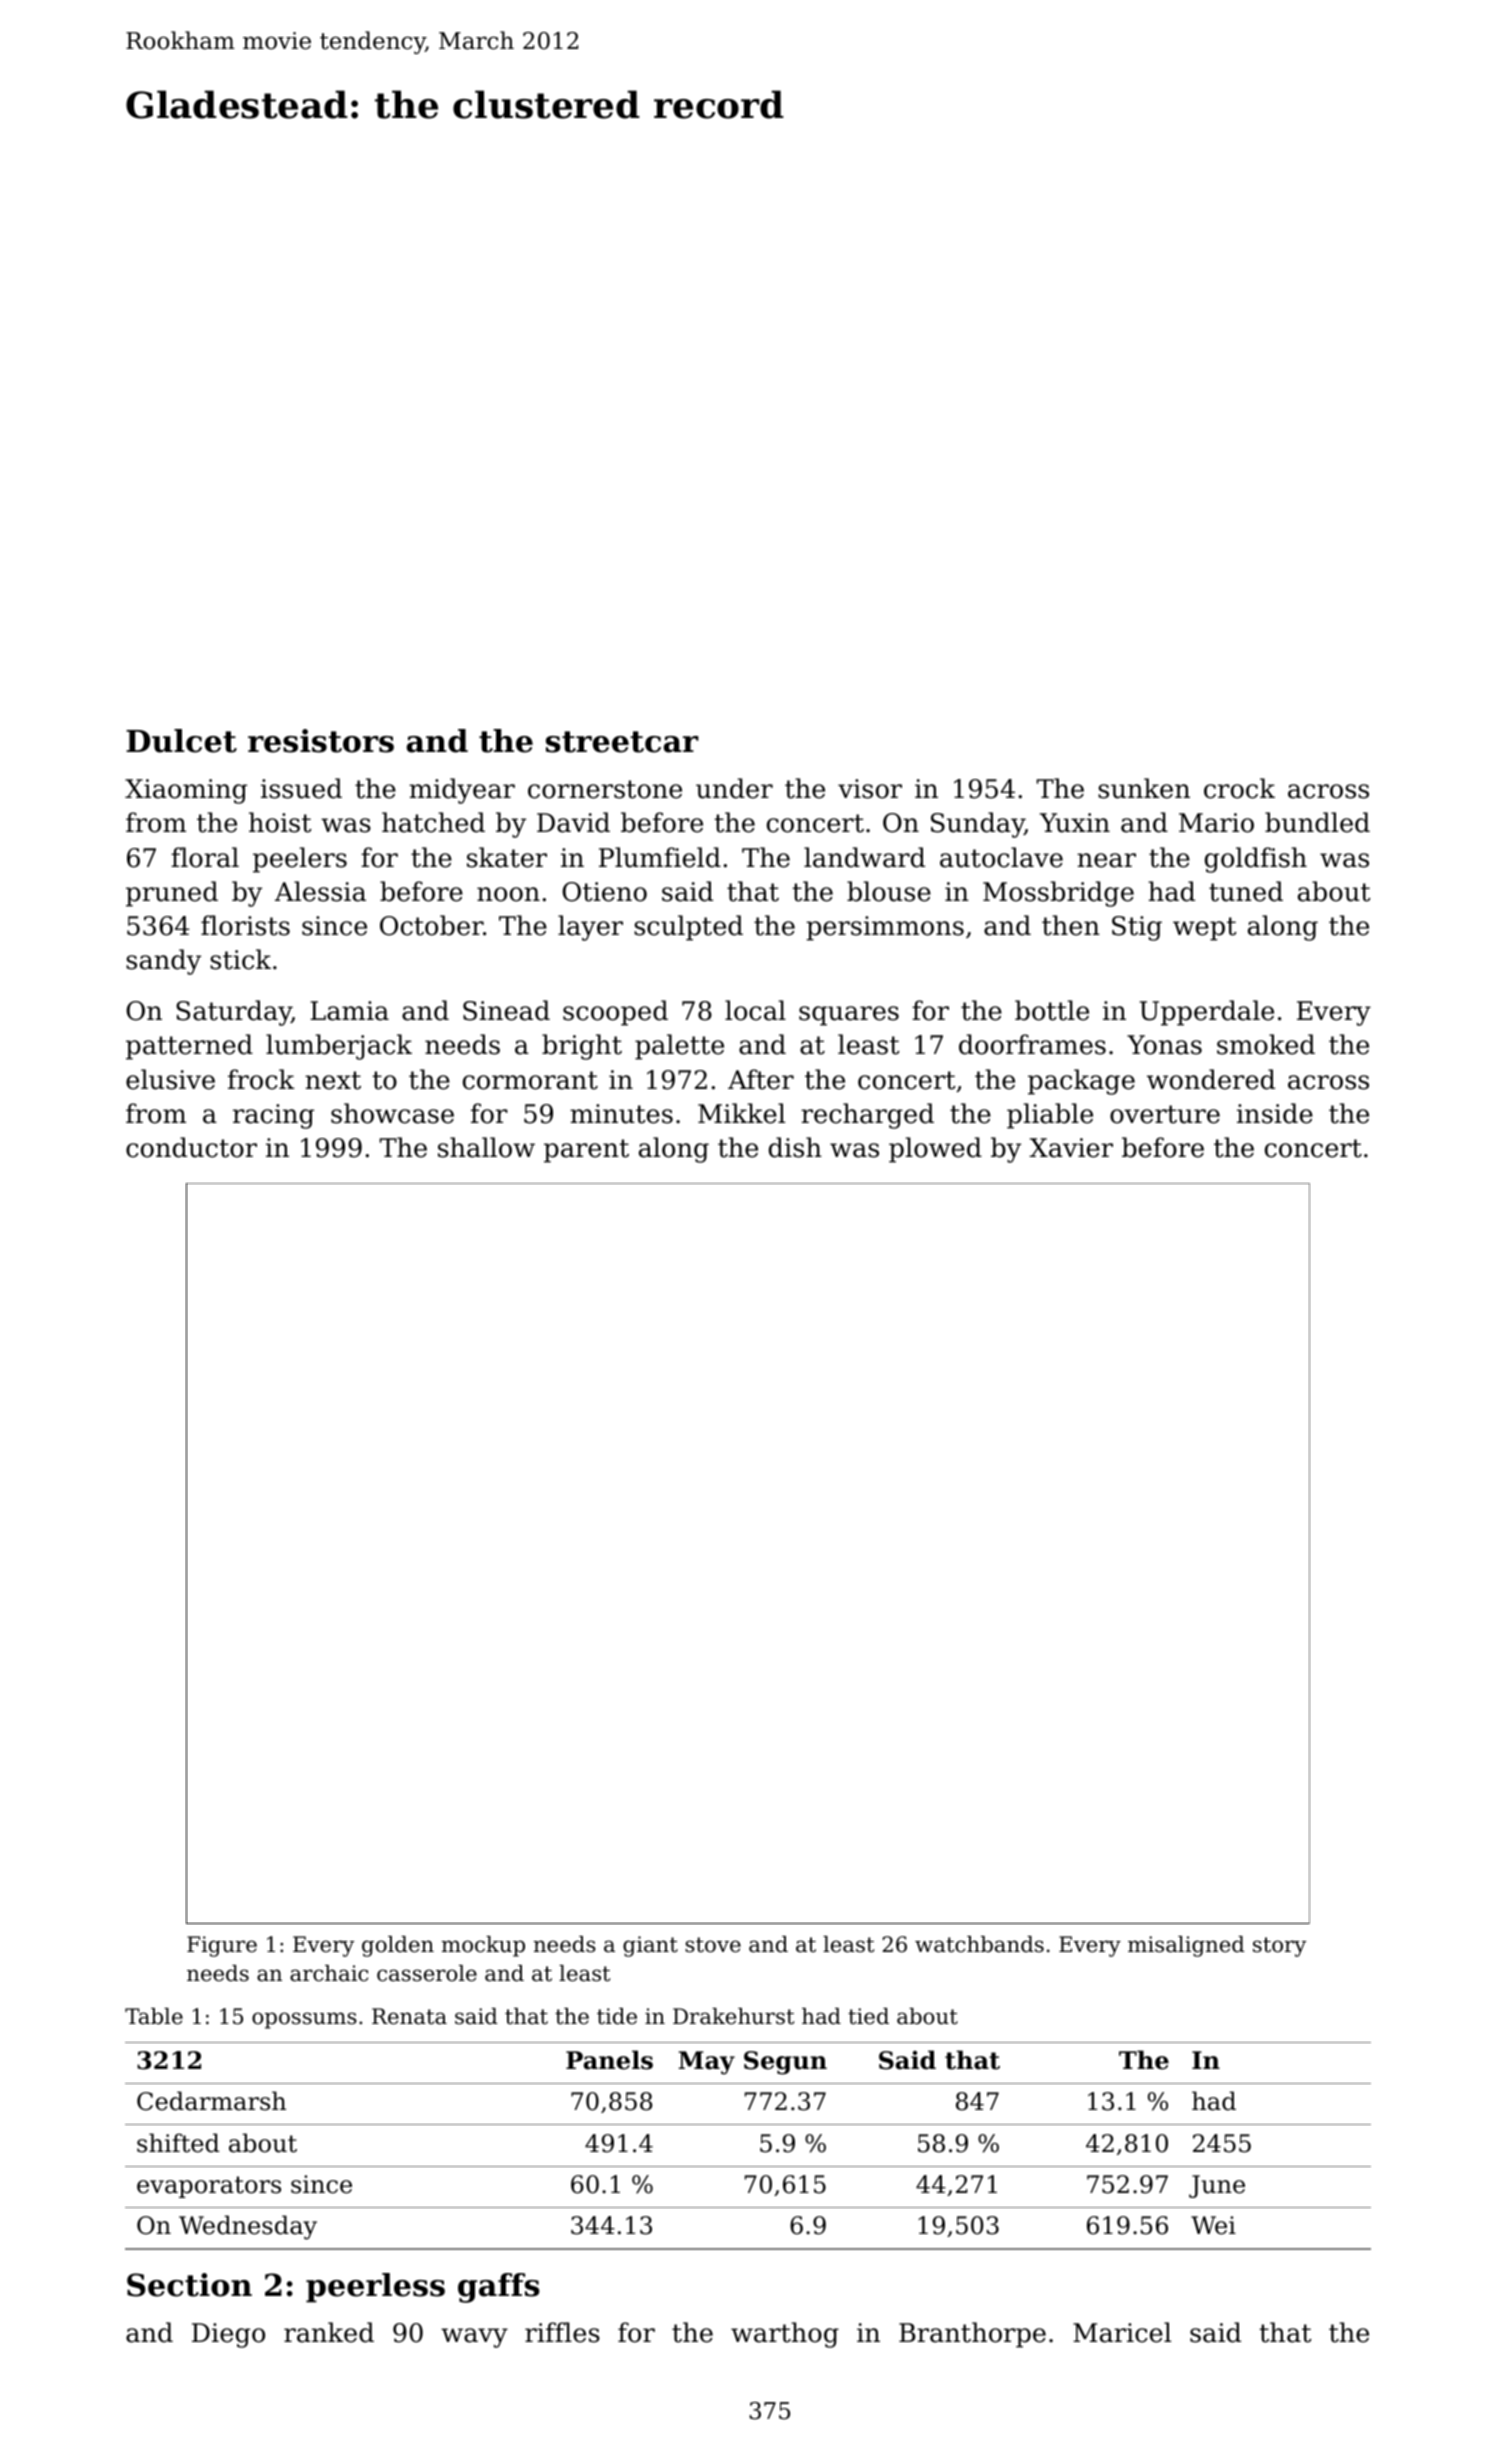 This document has height=2464, width=1496. Describe the element at coordinates (1186, 1946) in the document. I see `misaligned` at that location.
